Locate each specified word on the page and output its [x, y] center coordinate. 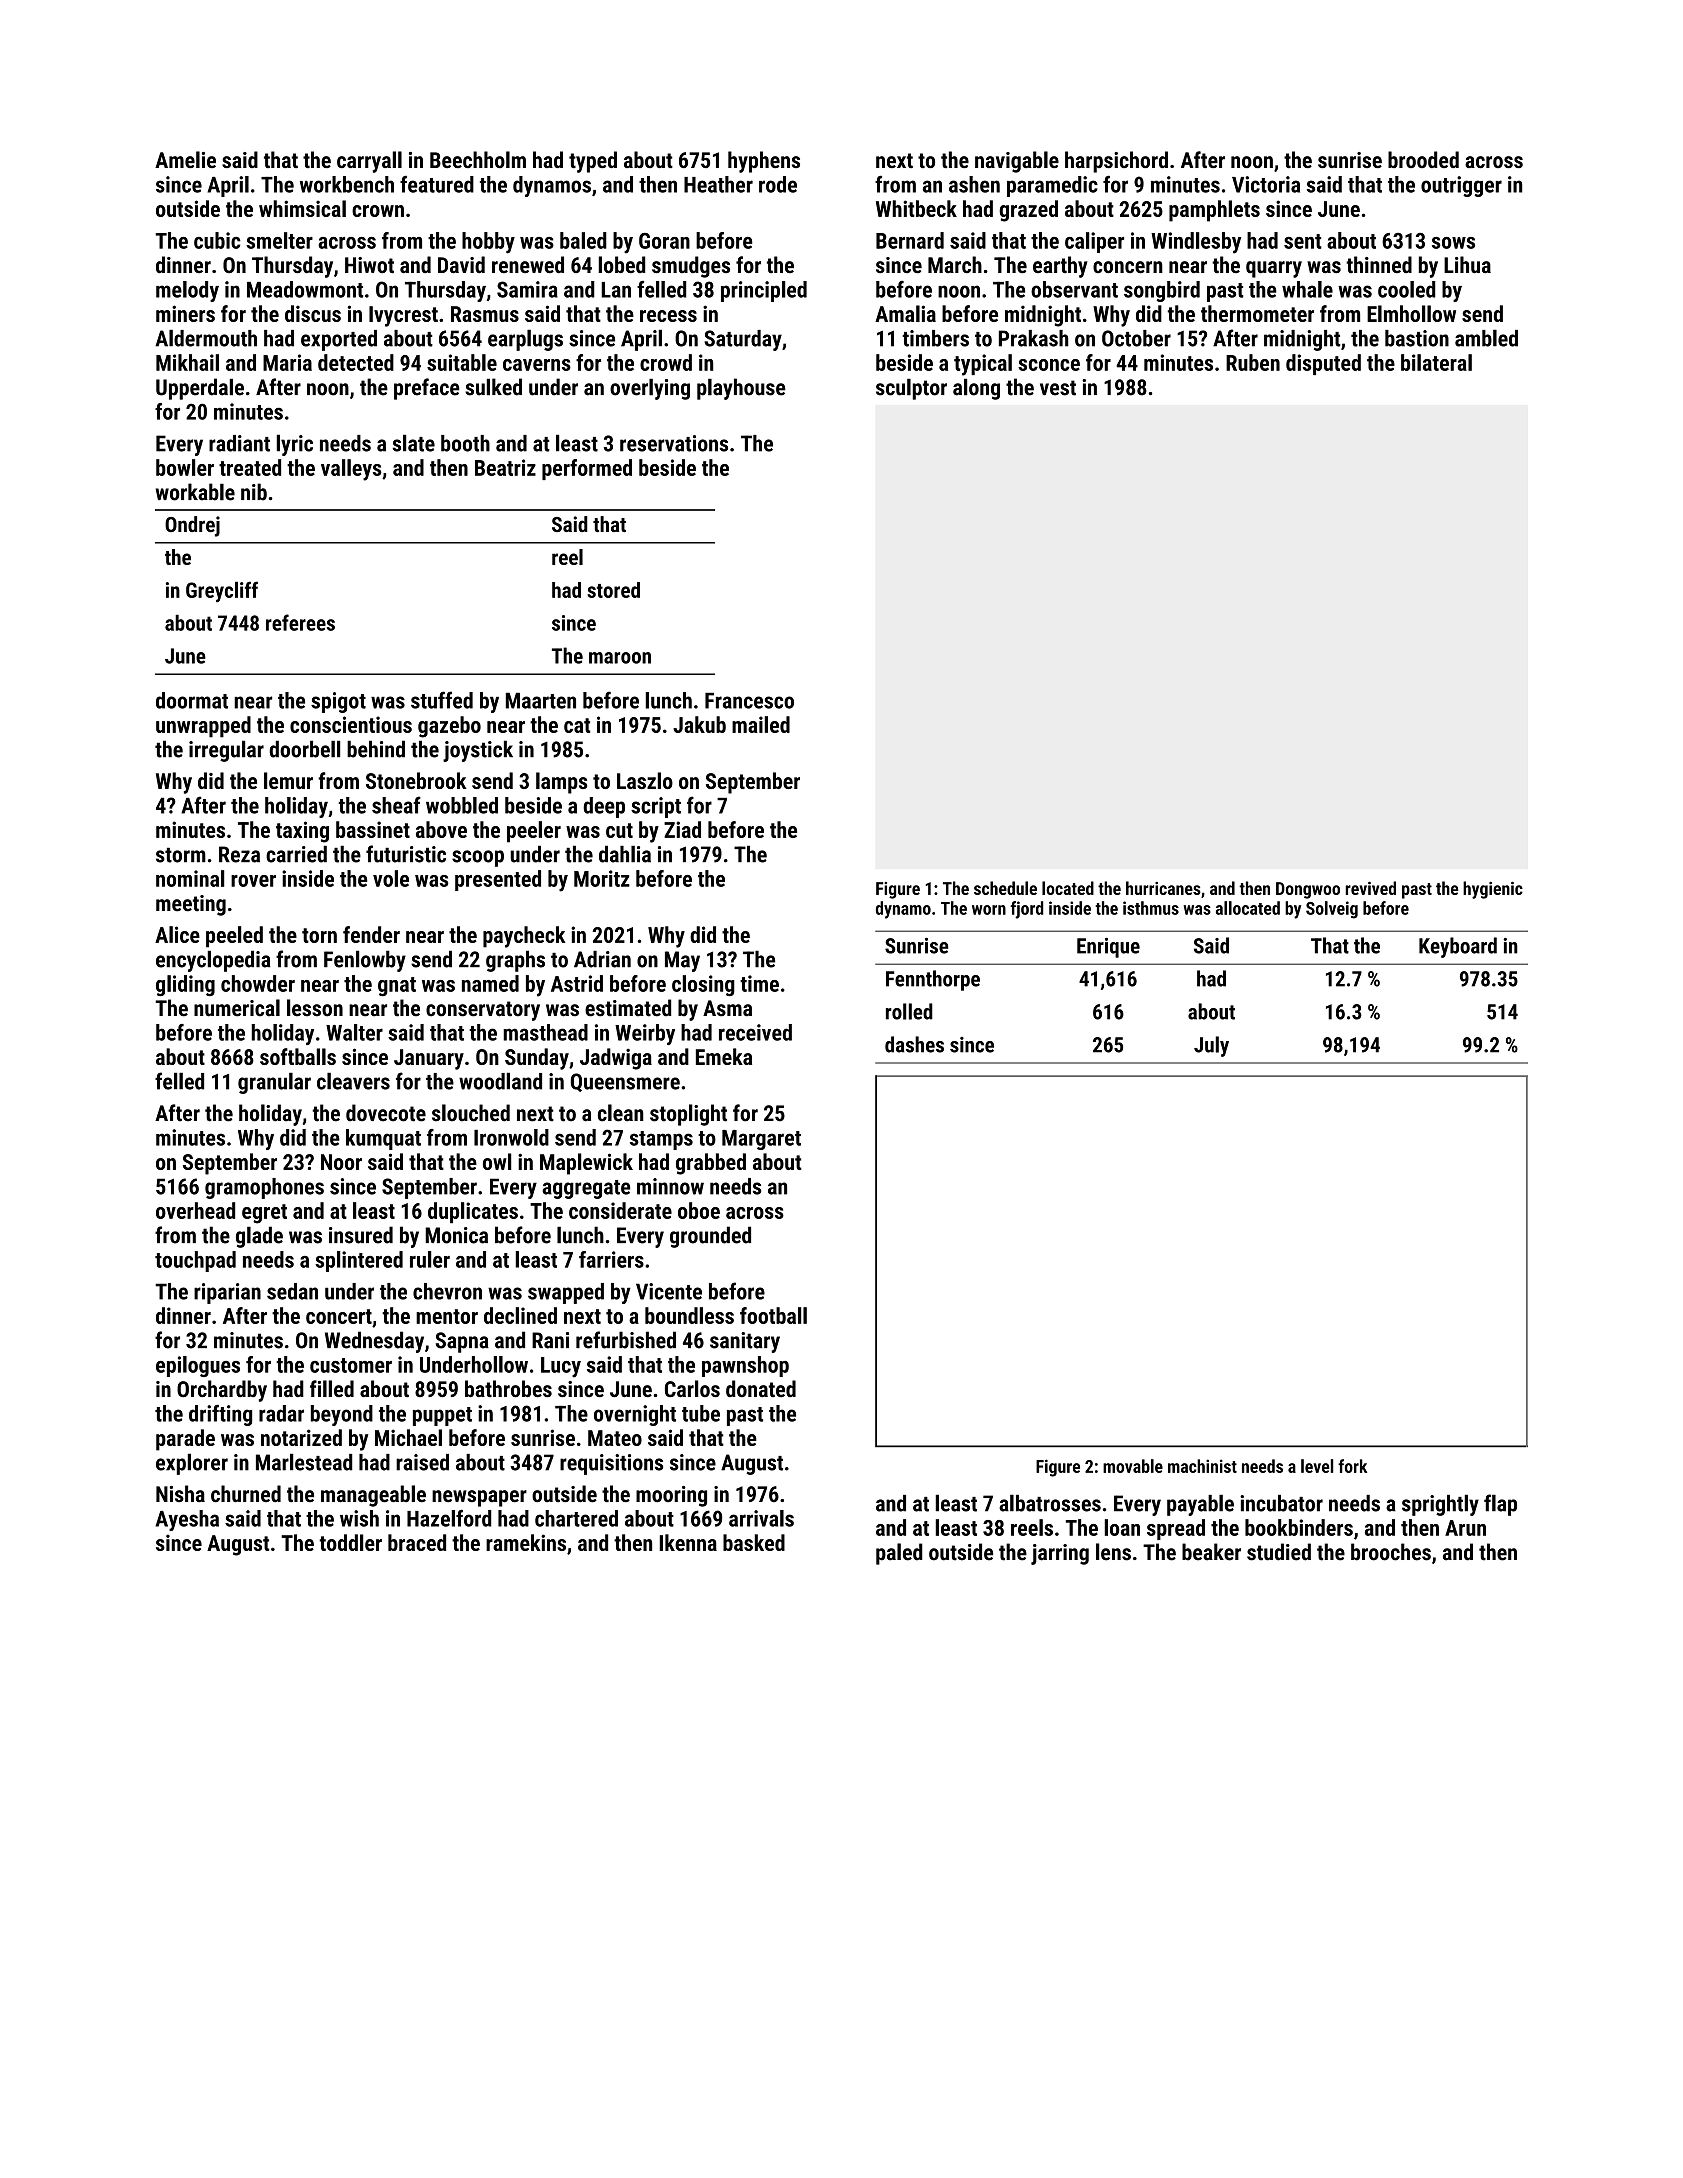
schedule [1005, 888]
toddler [350, 1542]
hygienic [1493, 890]
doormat [192, 700]
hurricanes [1163, 888]
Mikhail [187, 362]
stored [613, 590]
